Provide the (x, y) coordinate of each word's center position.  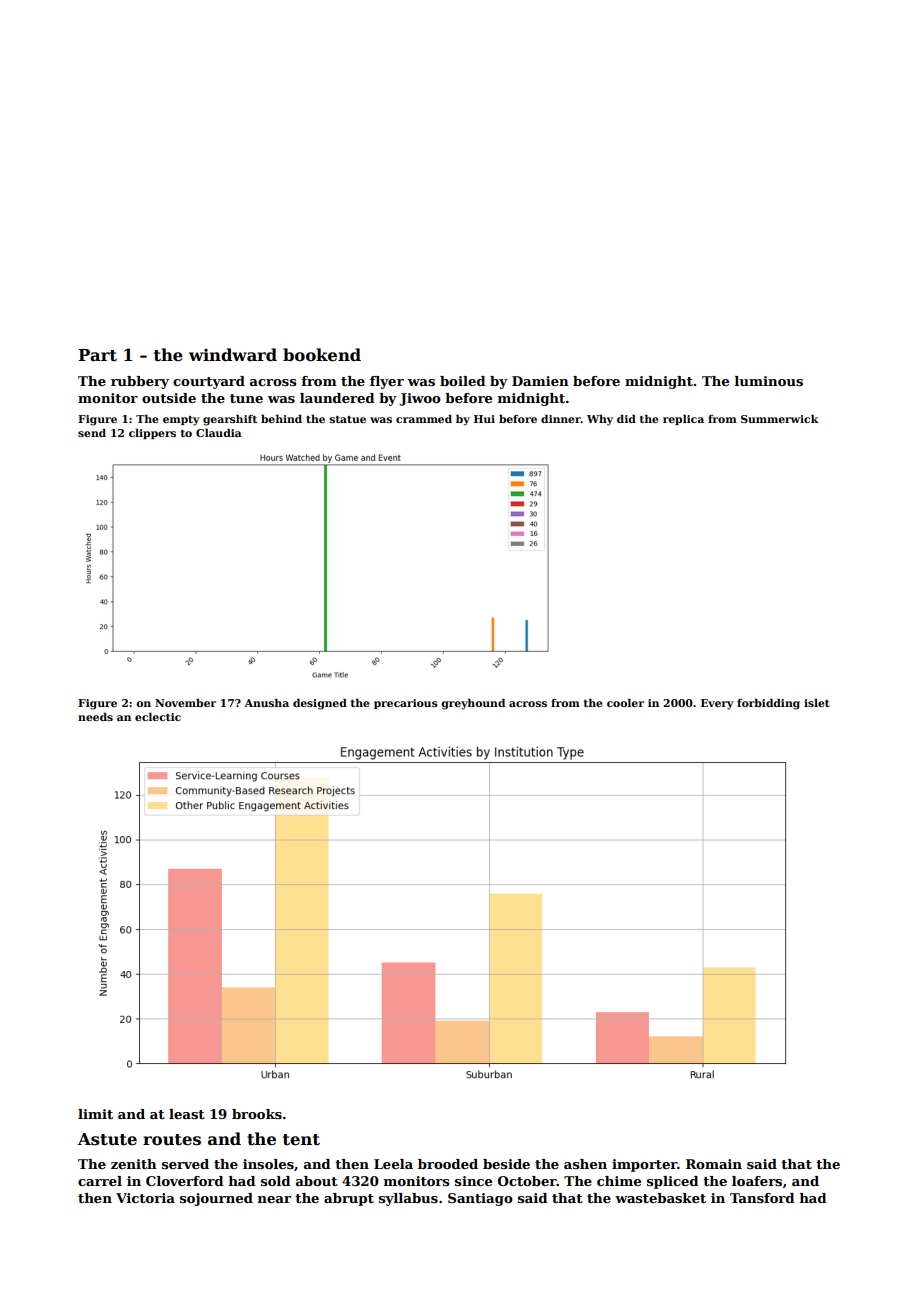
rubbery (140, 382)
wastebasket (660, 1198)
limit (95, 1114)
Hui (484, 419)
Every (717, 704)
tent (301, 1140)
